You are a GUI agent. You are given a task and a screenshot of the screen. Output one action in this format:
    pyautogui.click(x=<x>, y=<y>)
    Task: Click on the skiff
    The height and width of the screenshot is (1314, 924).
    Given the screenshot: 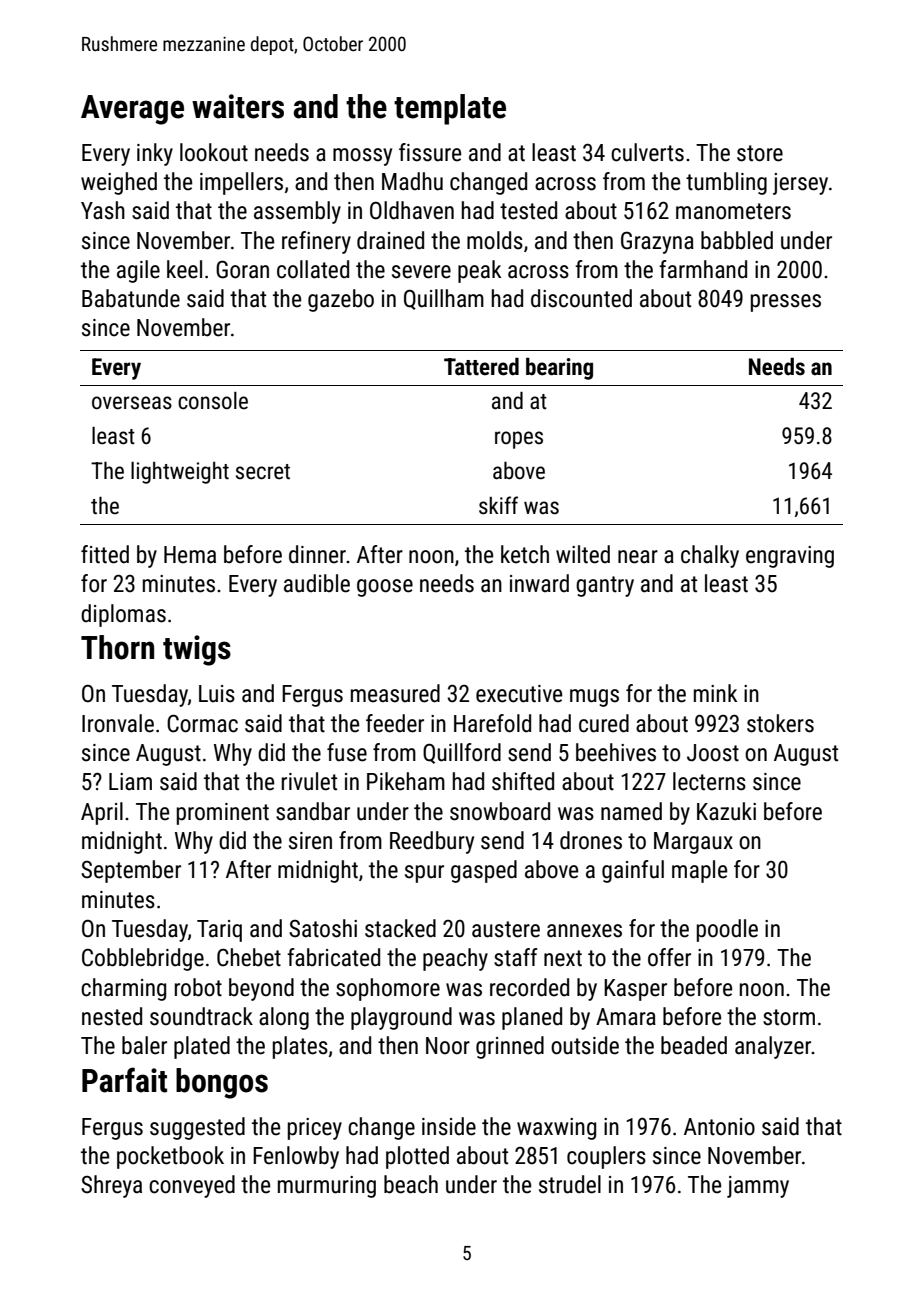 What is the action you would take?
    pyautogui.click(x=498, y=505)
